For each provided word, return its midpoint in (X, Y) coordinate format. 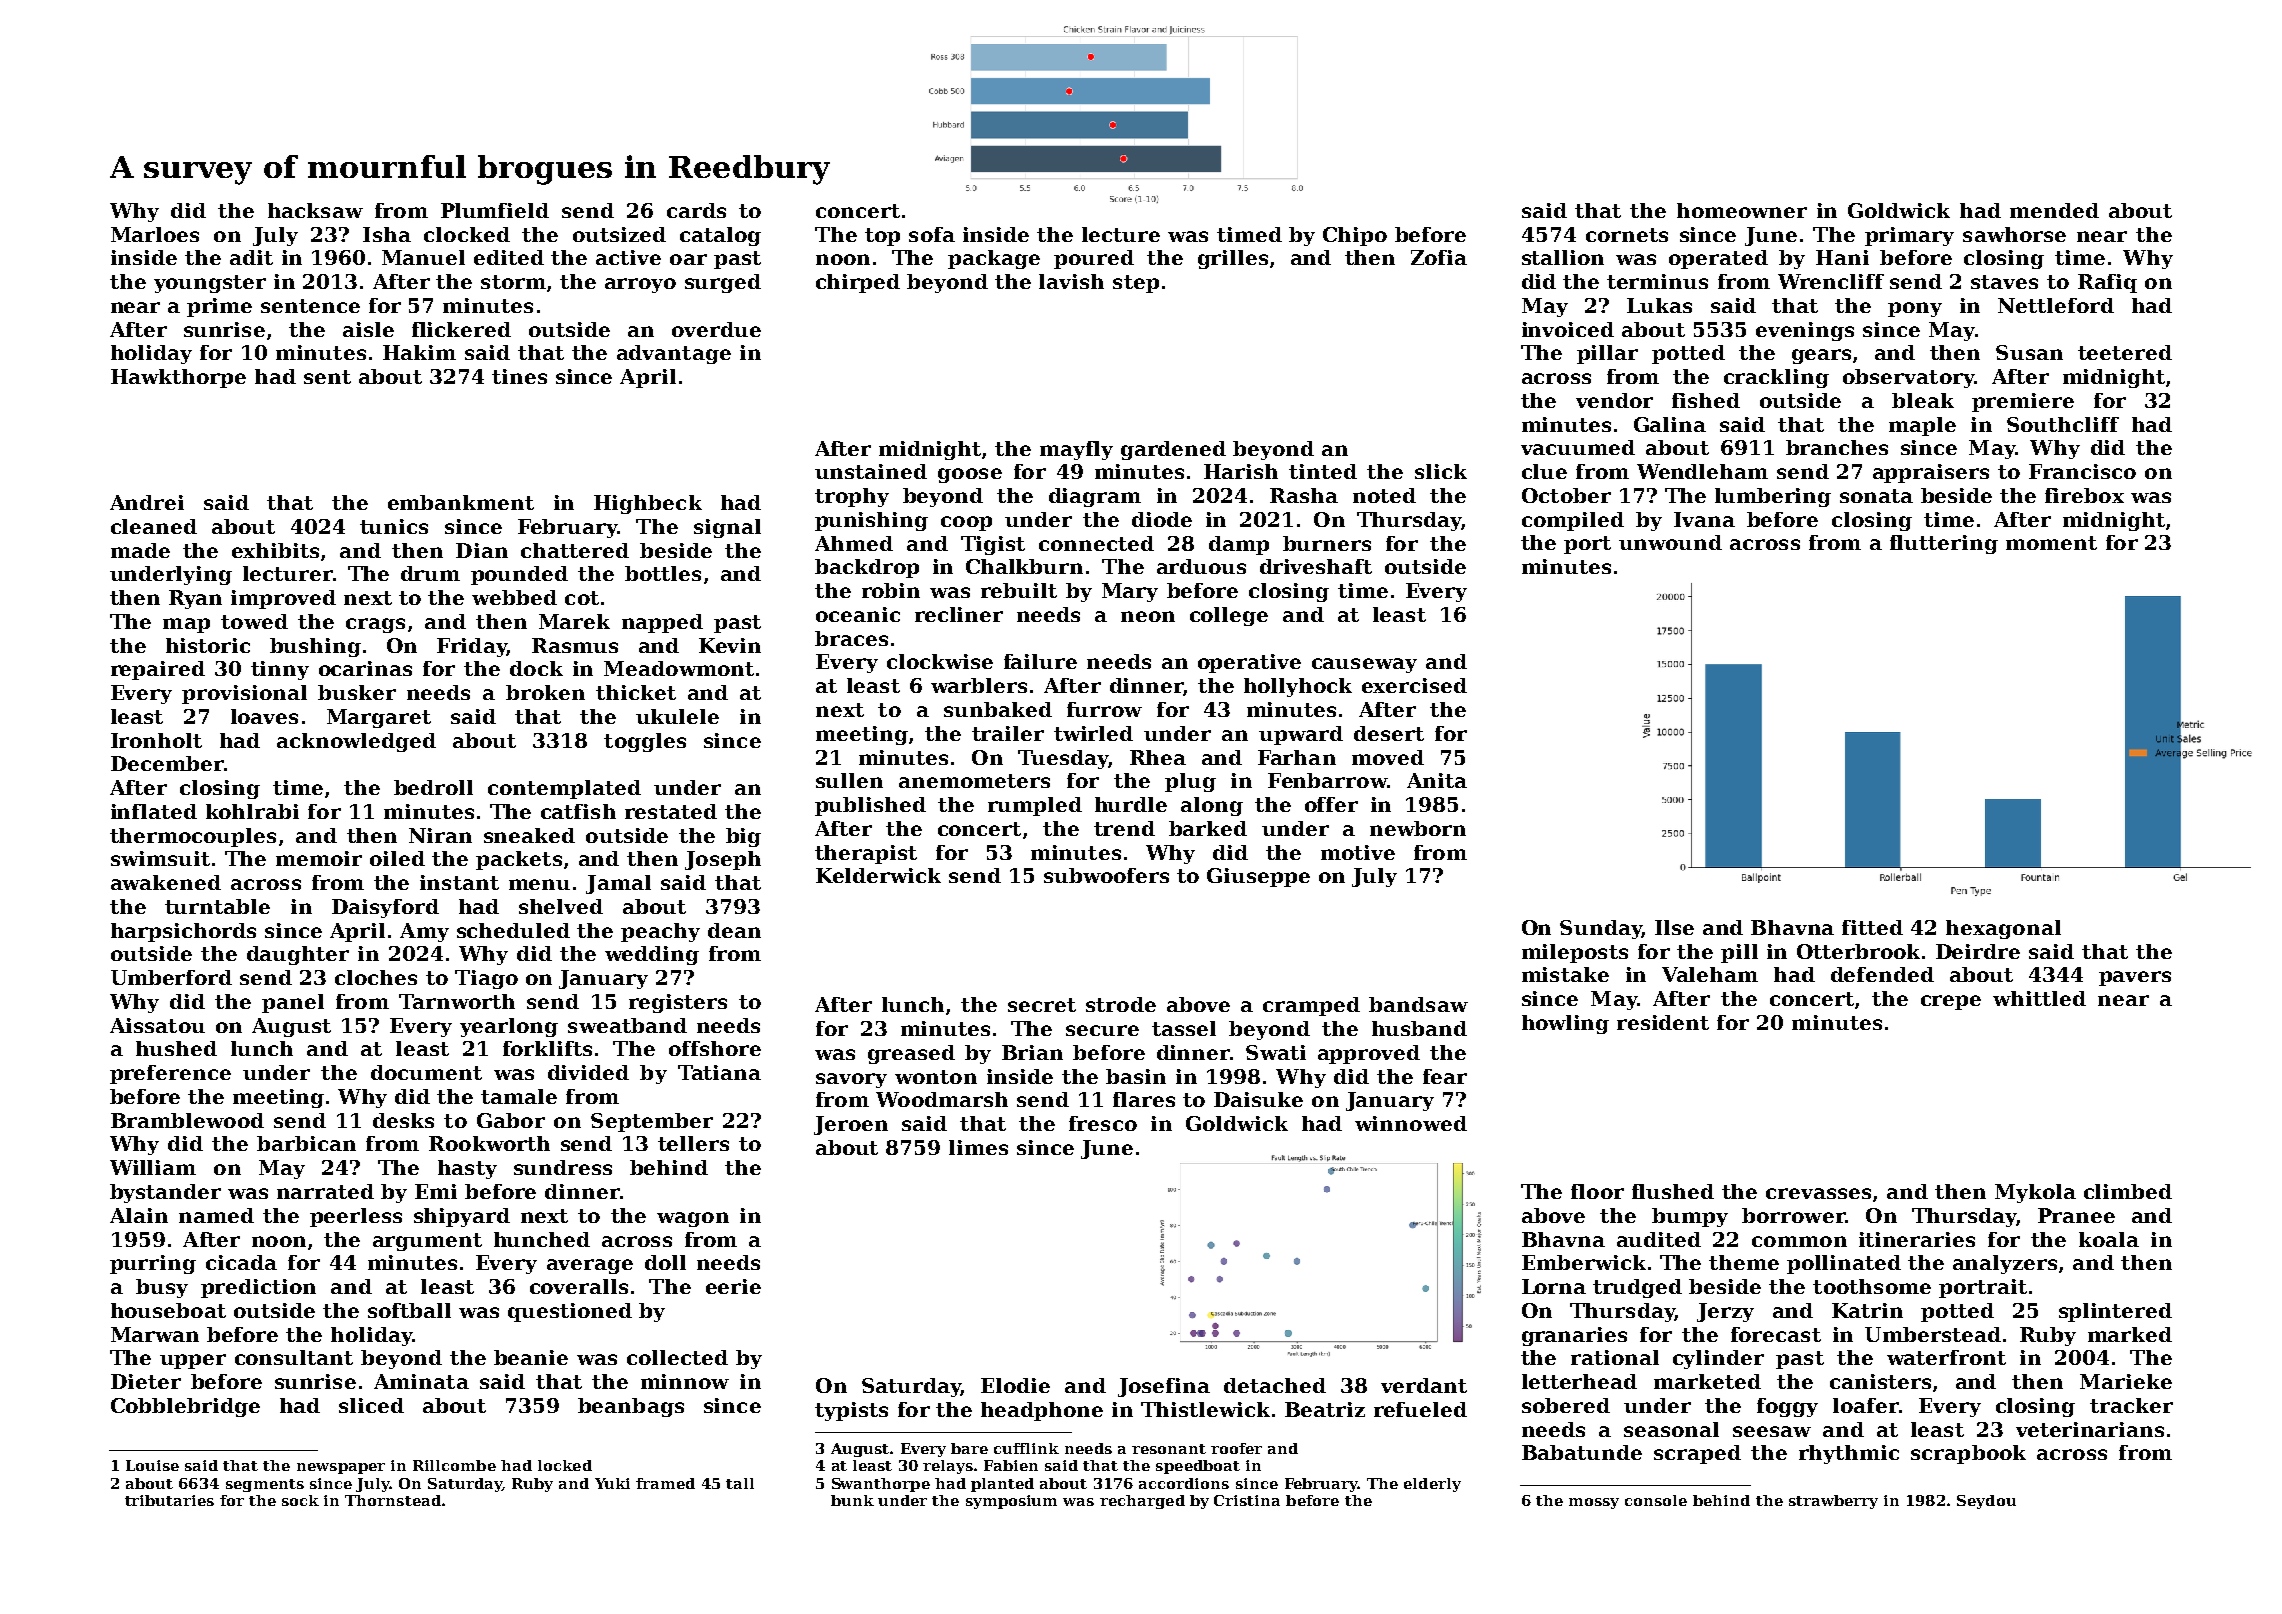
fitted (1872, 927)
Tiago (486, 979)
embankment (461, 502)
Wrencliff (1831, 281)
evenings (1805, 331)
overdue (716, 329)
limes (978, 1147)
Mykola (2035, 1193)
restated (671, 811)
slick (1441, 471)
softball (409, 1310)
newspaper (341, 1468)
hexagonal (2003, 929)
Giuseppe (1258, 877)
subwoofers (1106, 875)
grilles (1233, 259)
